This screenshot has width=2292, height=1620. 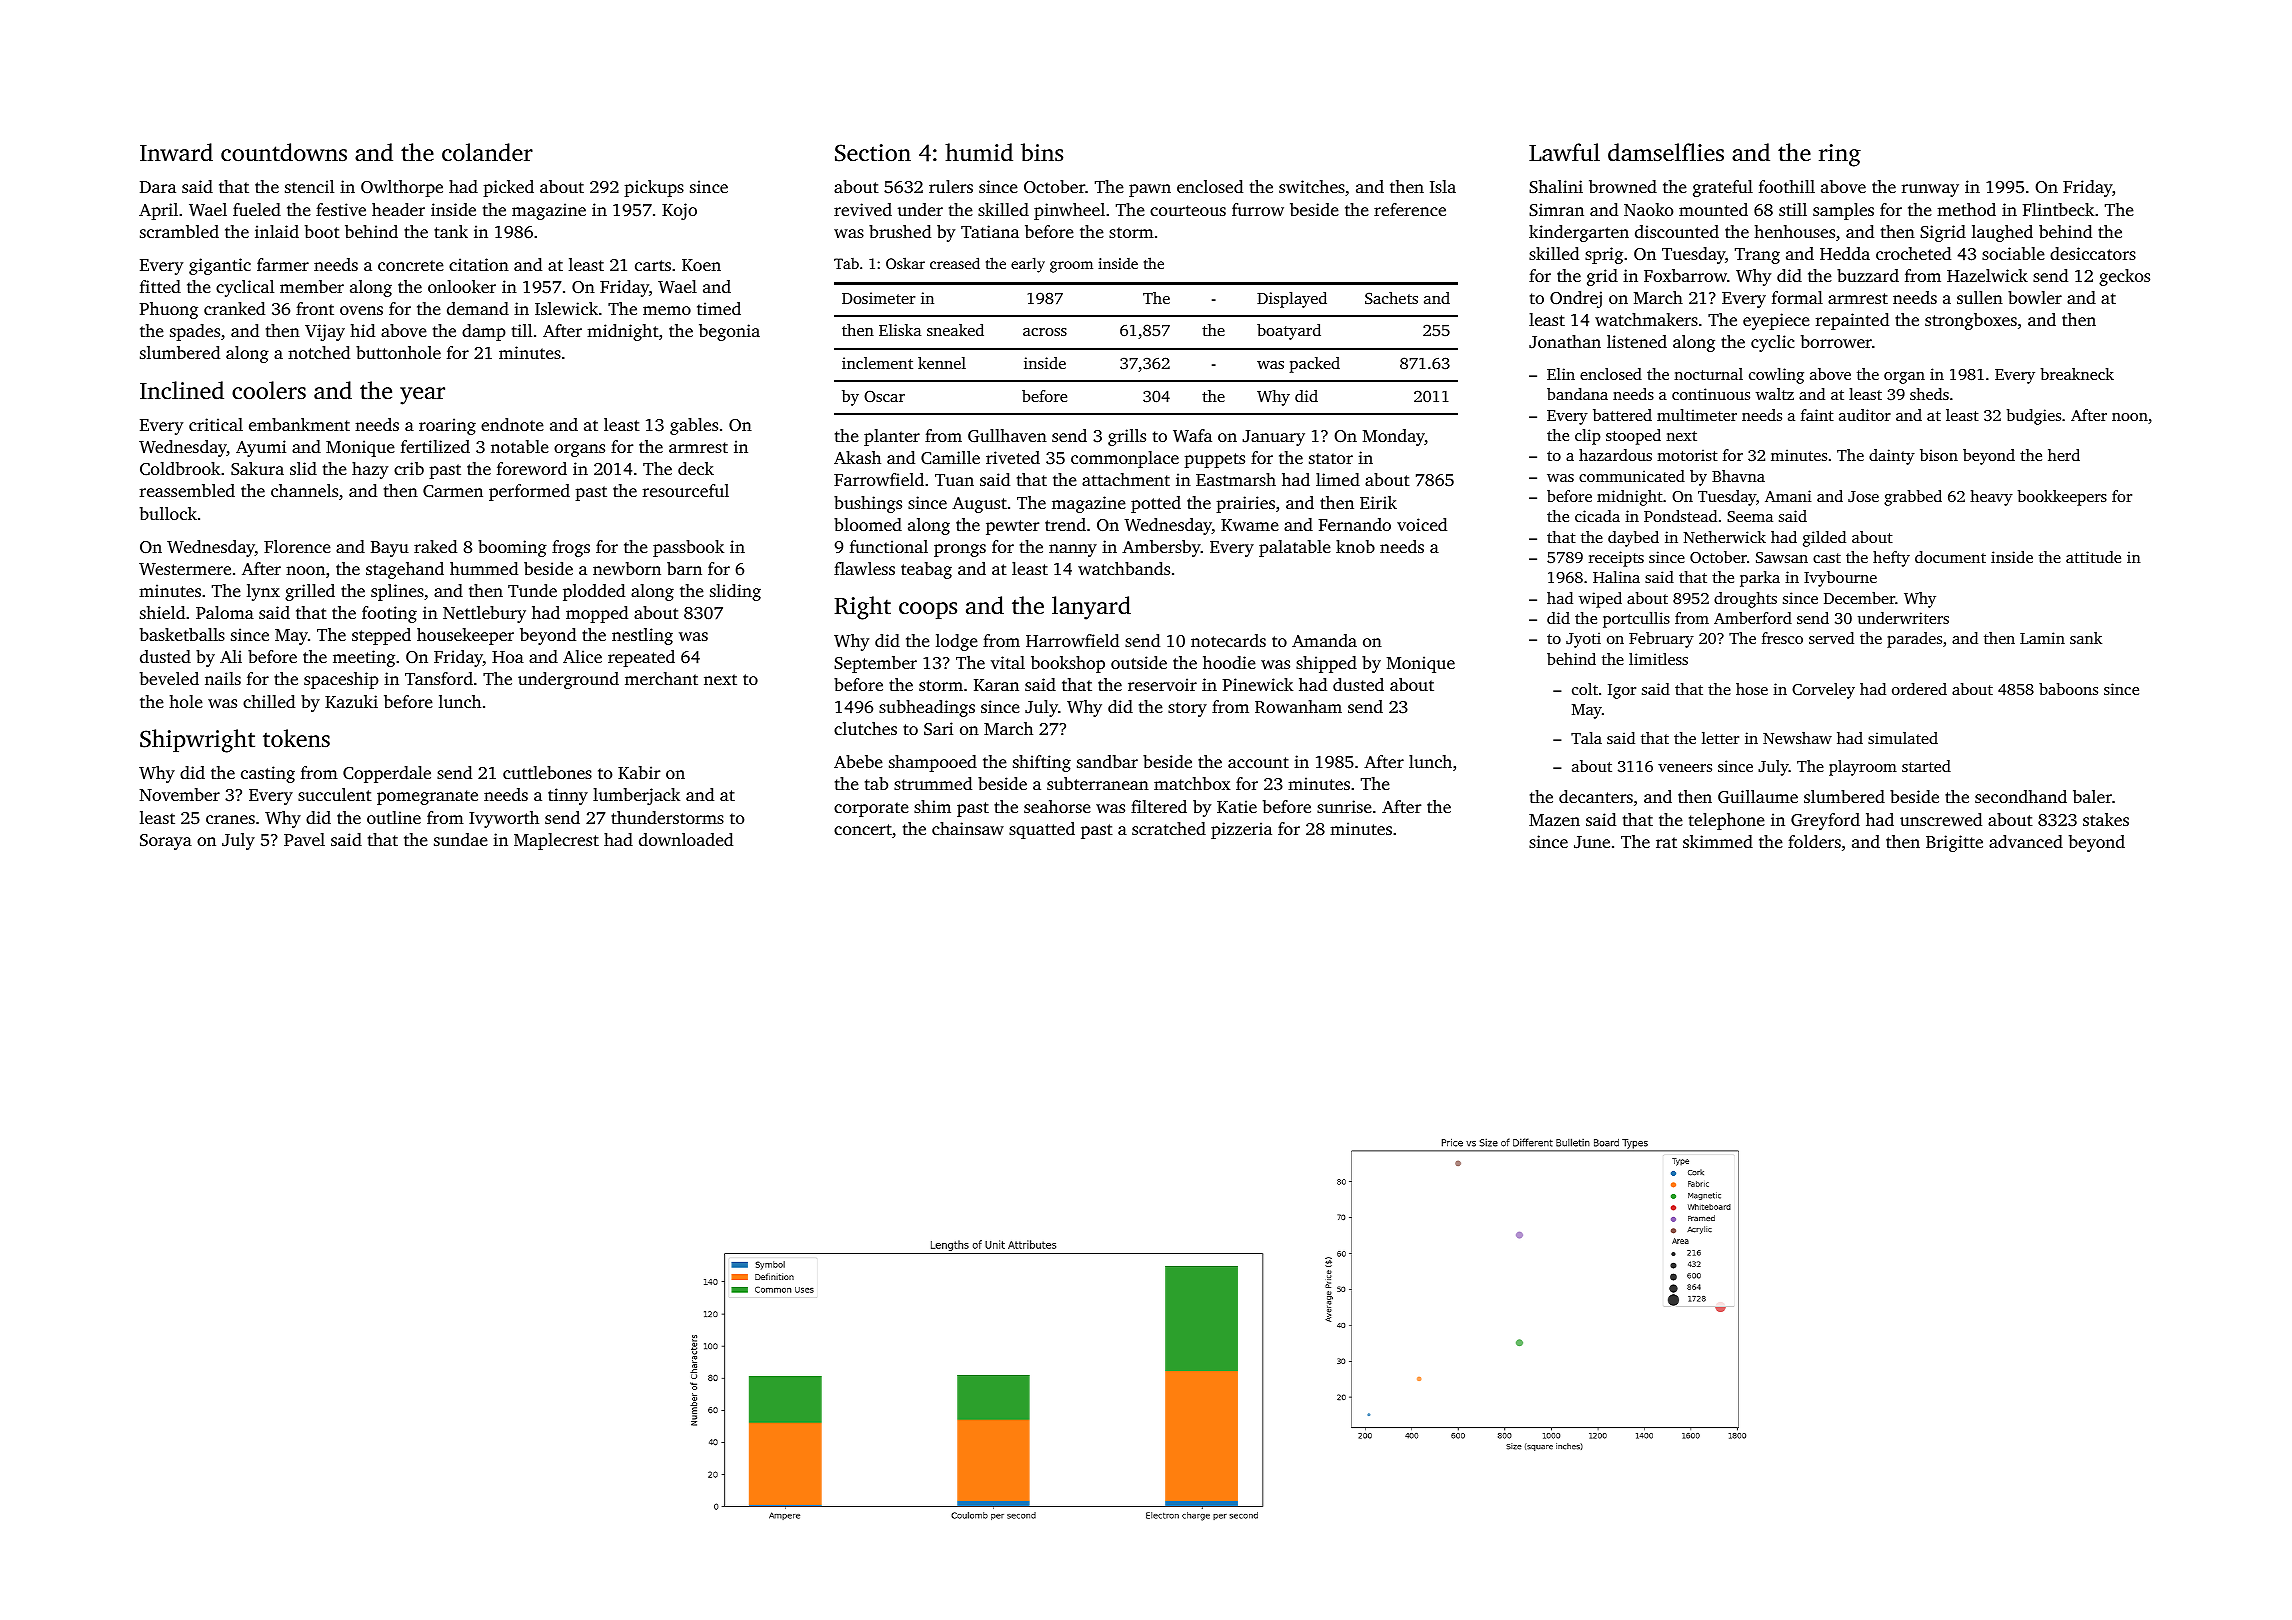 What do you see at coordinates (1008, 662) in the screenshot?
I see `vital` at bounding box center [1008, 662].
